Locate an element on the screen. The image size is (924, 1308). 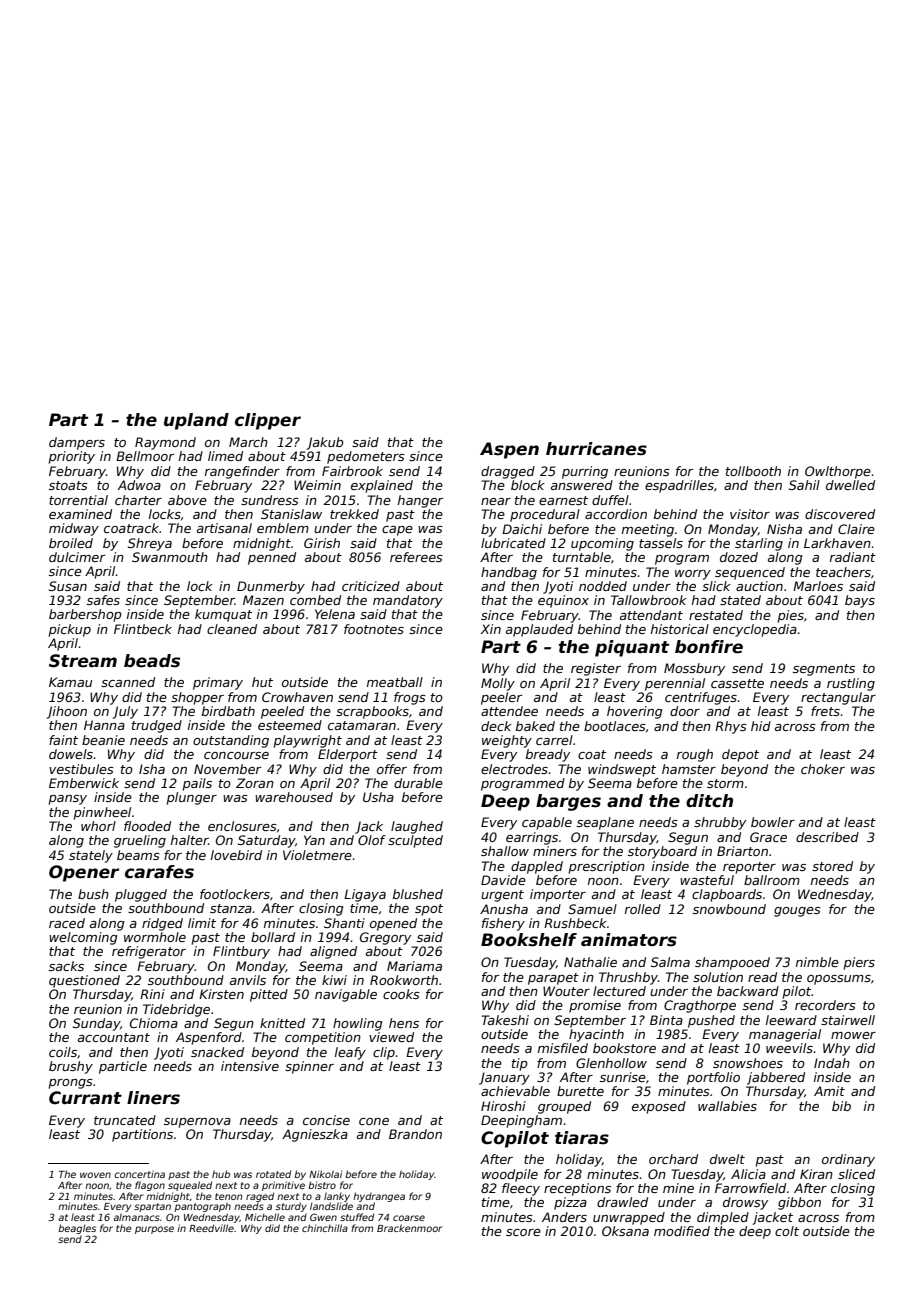
concourse is located at coordinates (236, 755).
